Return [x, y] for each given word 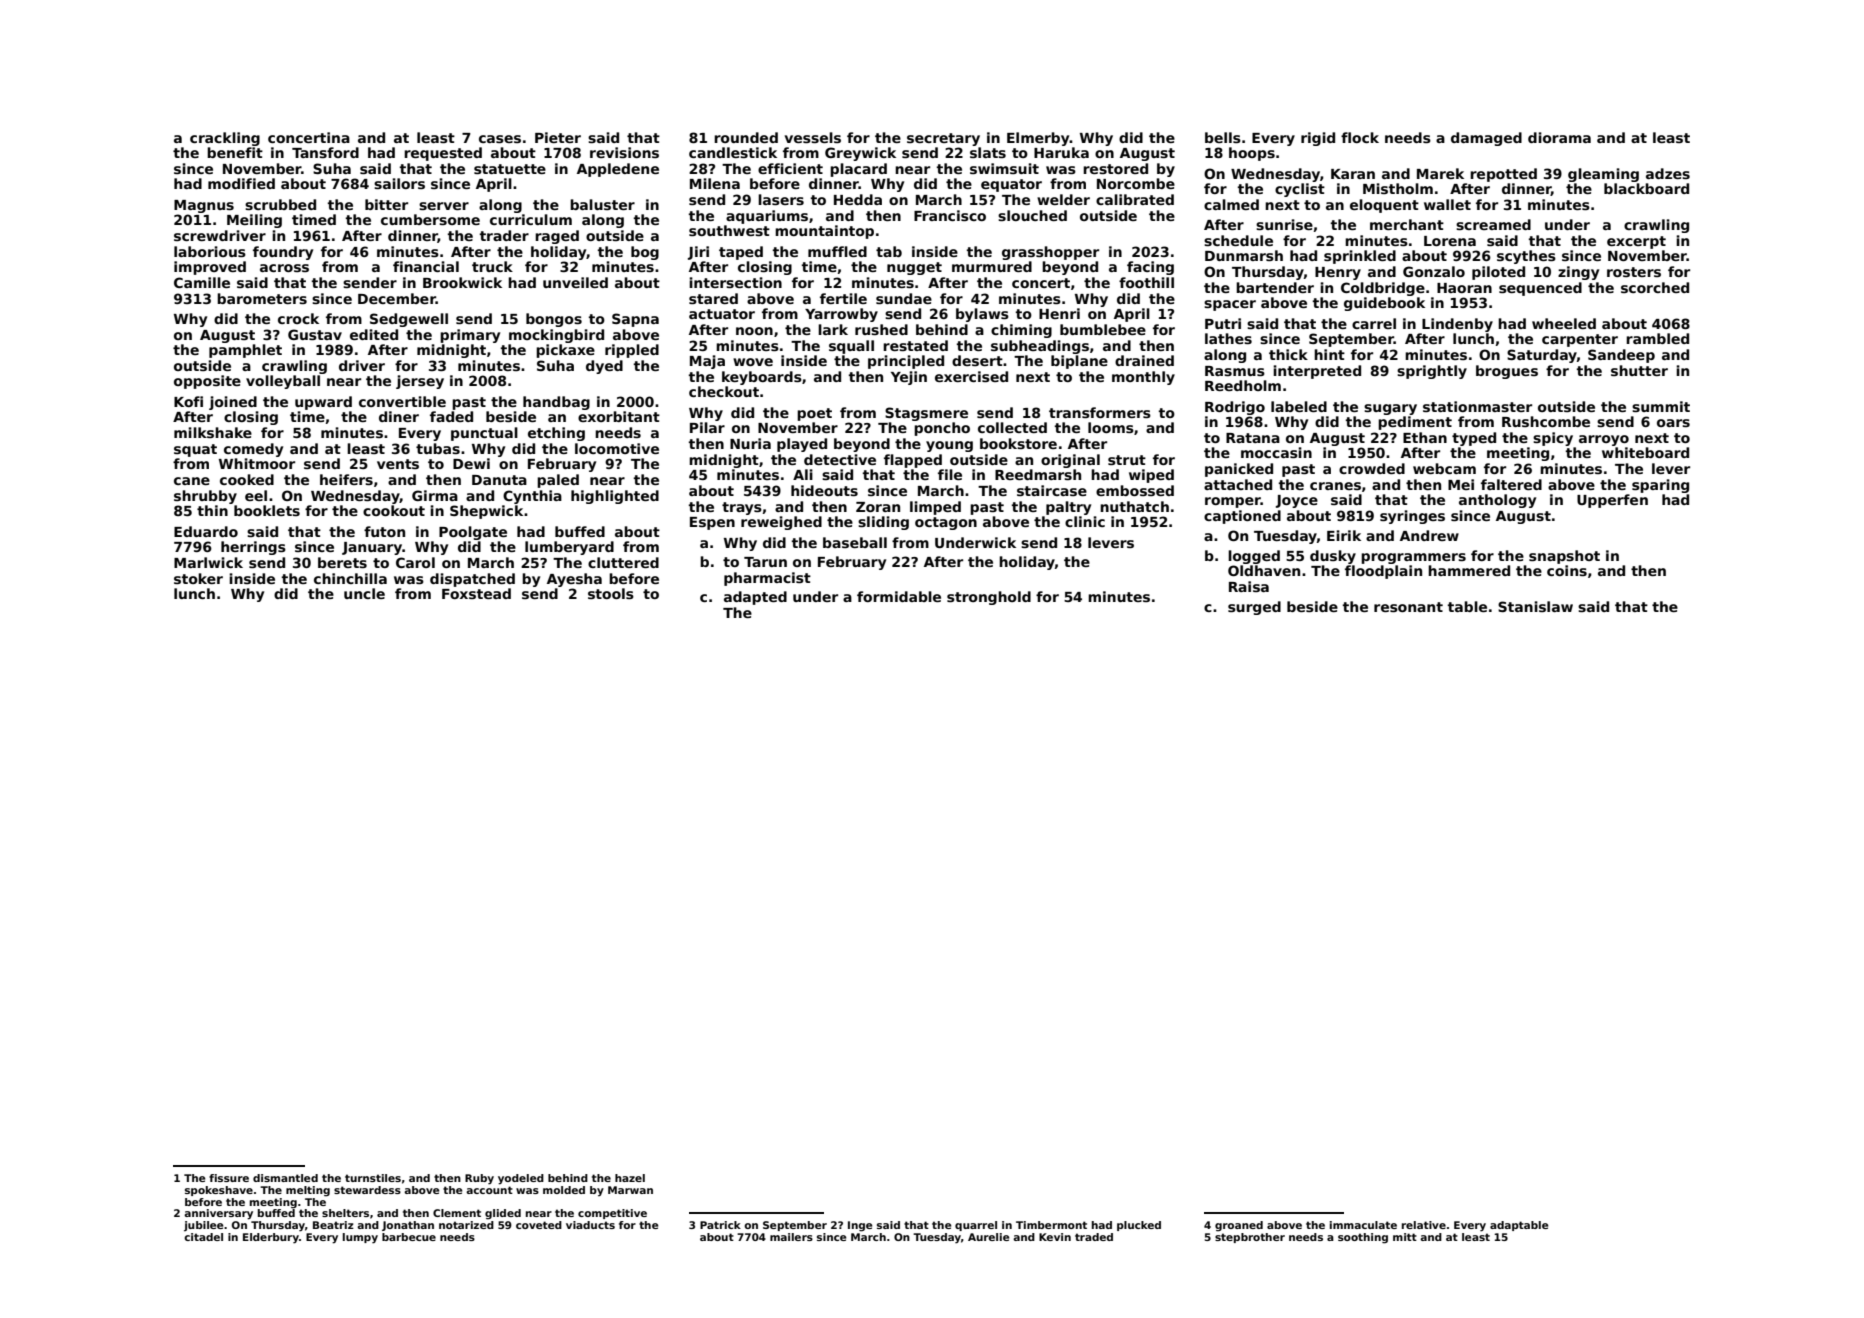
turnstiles [373, 1178]
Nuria [750, 443]
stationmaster [1477, 406]
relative [1424, 1225]
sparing [1660, 486]
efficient [790, 168]
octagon [946, 523]
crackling [225, 139]
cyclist [1300, 190]
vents [398, 464]
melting [308, 1191]
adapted [755, 598]
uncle [364, 593]
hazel [630, 1178]
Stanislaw [1535, 606]
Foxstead [476, 593]
